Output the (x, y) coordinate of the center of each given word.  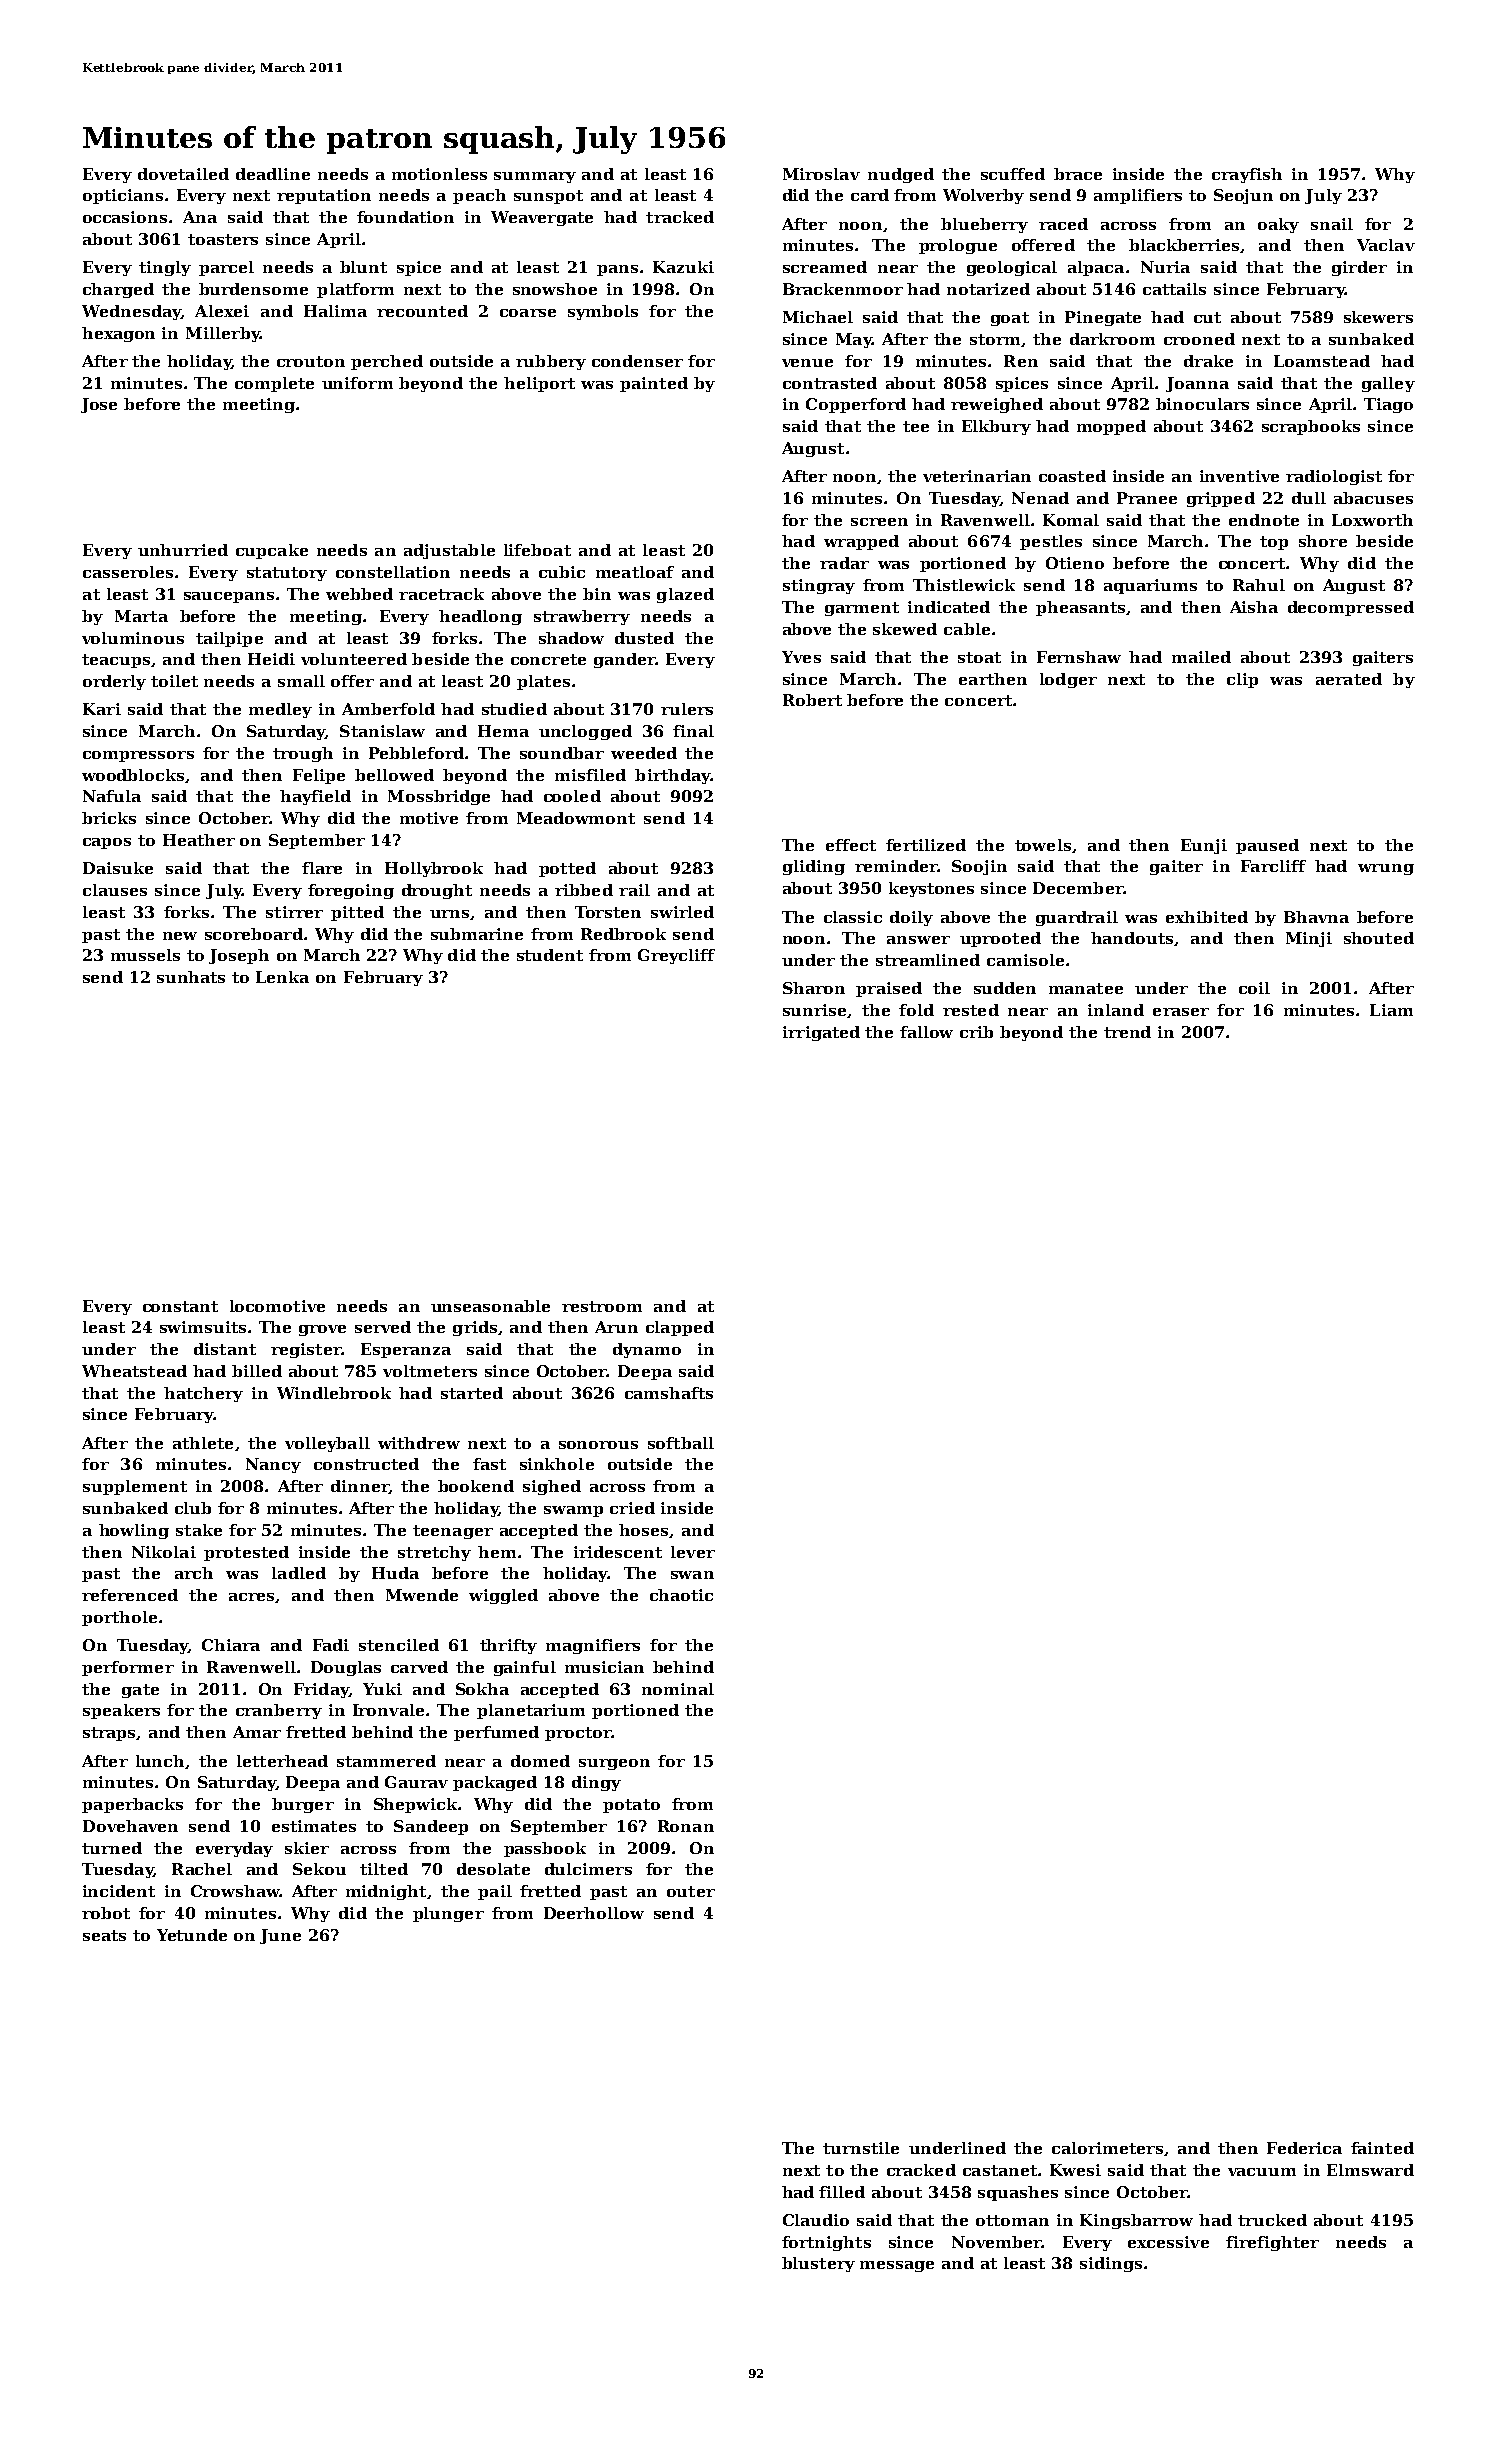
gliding (814, 867)
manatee (1086, 988)
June (280, 1936)
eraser (1181, 1012)
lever (693, 1552)
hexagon (118, 334)
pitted (357, 913)
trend (1127, 1032)
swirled (682, 912)
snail (1332, 224)
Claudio (816, 2220)
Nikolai (164, 1552)
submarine (477, 934)
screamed (825, 267)
